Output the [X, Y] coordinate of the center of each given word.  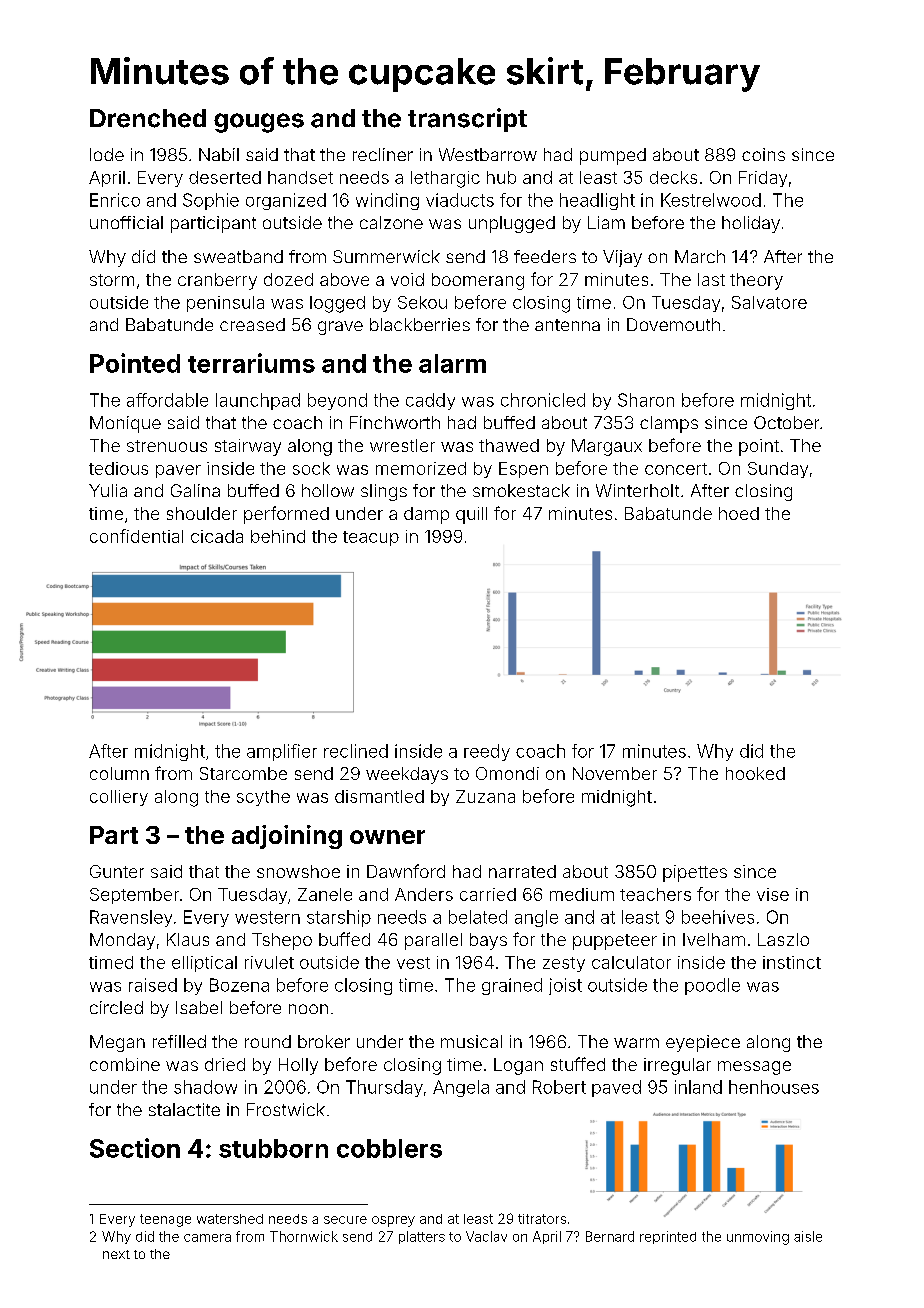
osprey [393, 1221]
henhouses [774, 1087]
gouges [259, 123]
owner [387, 837]
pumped [613, 156]
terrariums [251, 363]
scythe [263, 798]
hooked [755, 773]
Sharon [646, 400]
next [116, 1254]
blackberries [420, 324]
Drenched [148, 118]
